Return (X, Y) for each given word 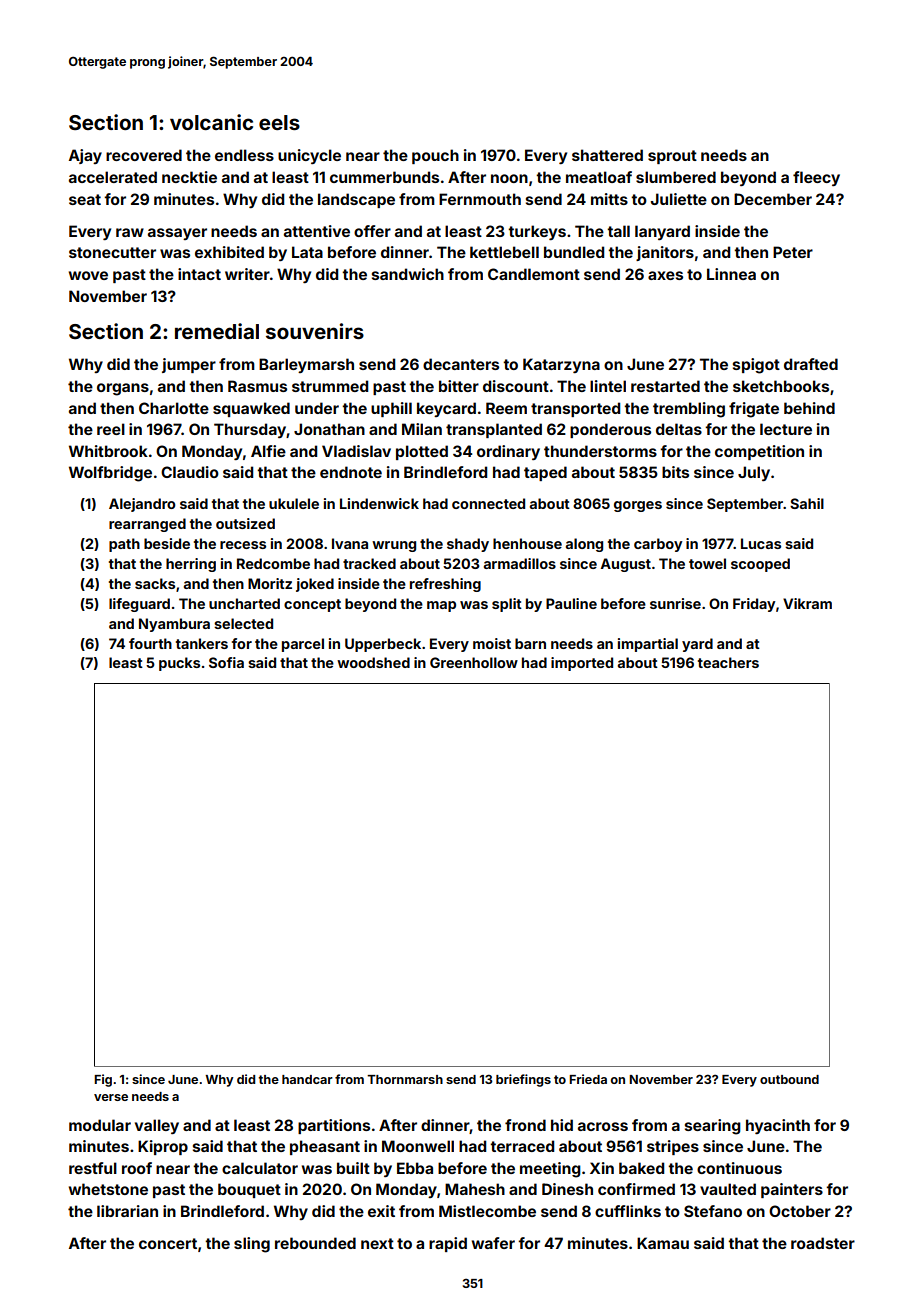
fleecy (816, 178)
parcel (303, 645)
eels (279, 122)
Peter (793, 252)
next (377, 1243)
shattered (607, 155)
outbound (789, 1079)
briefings (523, 1080)
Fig (103, 1080)
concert (168, 1243)
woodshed (373, 662)
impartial (648, 645)
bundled (574, 252)
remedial (217, 331)
